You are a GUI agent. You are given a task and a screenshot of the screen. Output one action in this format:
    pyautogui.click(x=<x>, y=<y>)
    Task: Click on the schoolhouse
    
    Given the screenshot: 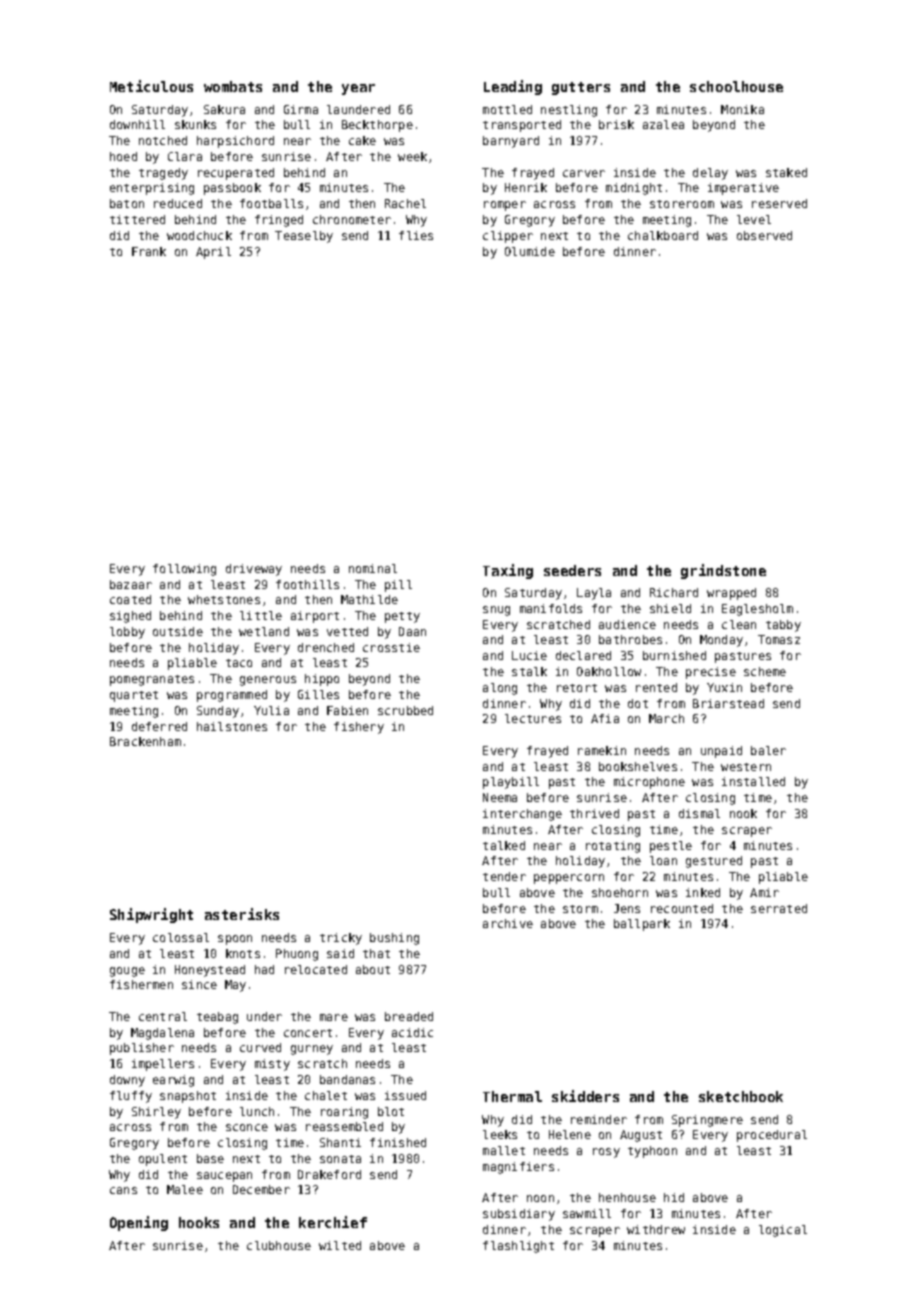 What is the action you would take?
    pyautogui.click(x=736, y=86)
